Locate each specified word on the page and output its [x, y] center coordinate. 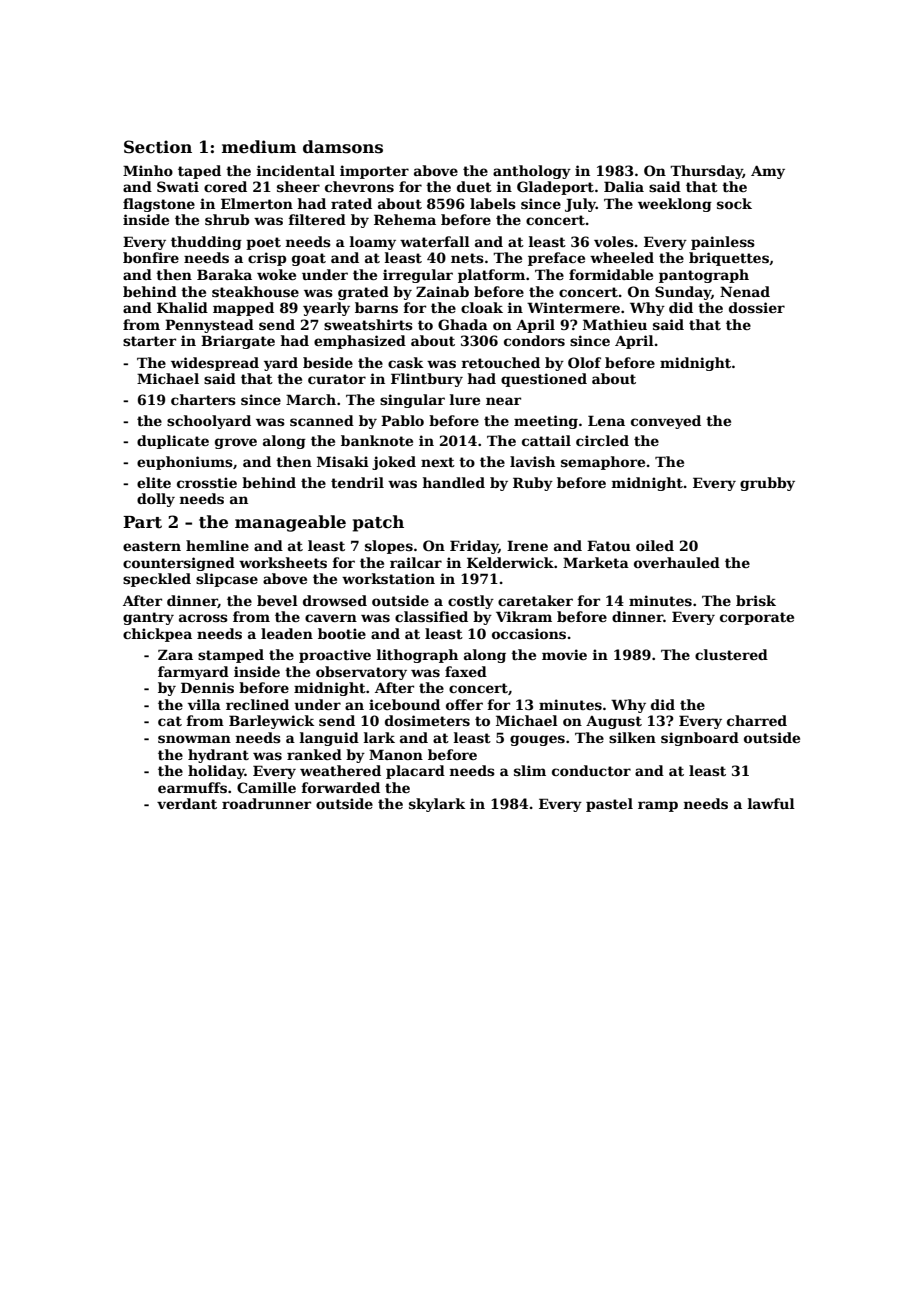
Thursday [706, 172]
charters [203, 399]
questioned [544, 380]
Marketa [596, 562]
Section [158, 147]
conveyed [666, 422]
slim [530, 770]
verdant [187, 803]
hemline [217, 545]
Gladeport [555, 188]
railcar [416, 562]
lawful [771, 803]
